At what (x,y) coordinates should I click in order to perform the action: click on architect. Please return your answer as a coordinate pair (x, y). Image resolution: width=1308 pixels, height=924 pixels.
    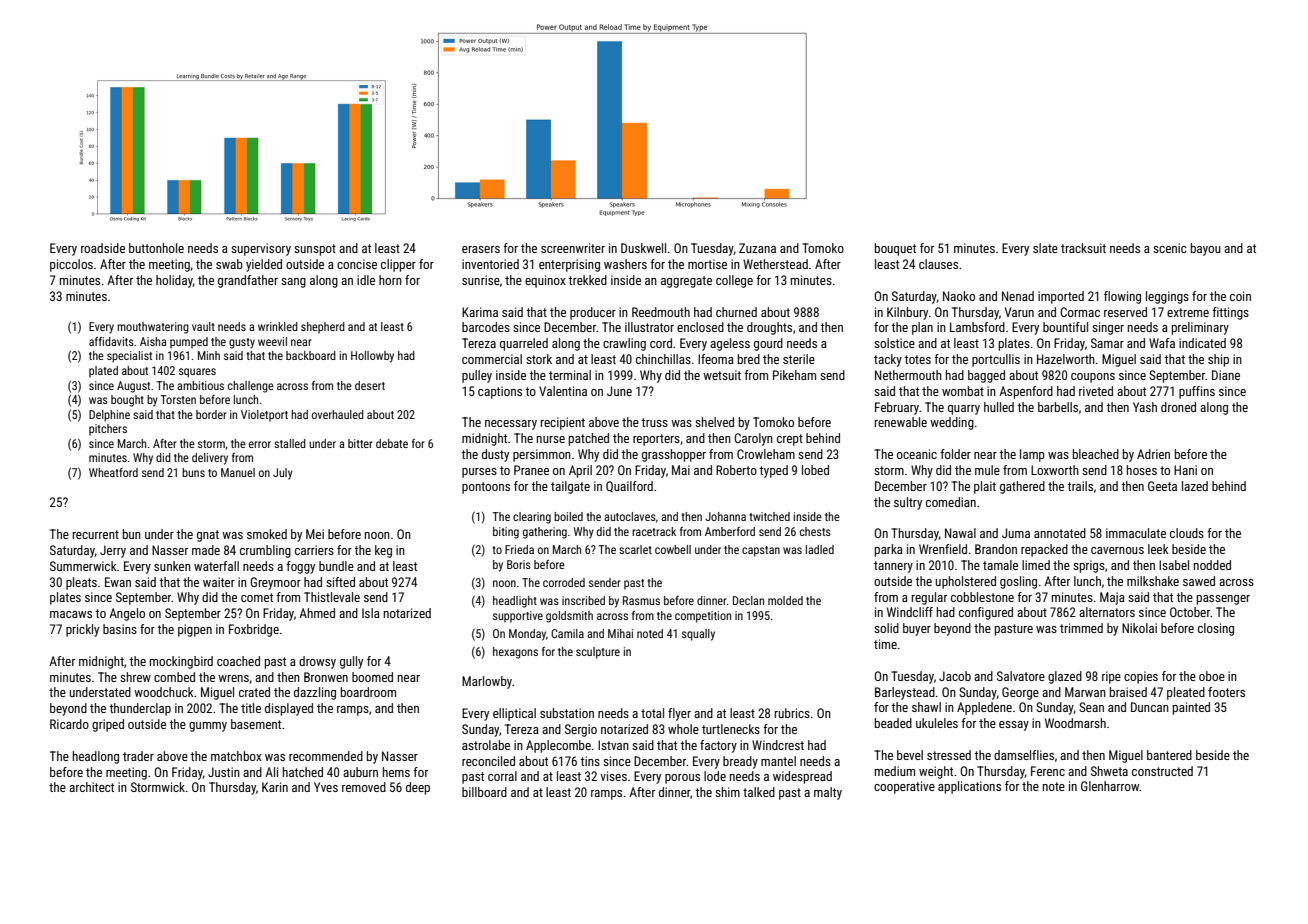
    Looking at the image, I should click on (91, 787).
